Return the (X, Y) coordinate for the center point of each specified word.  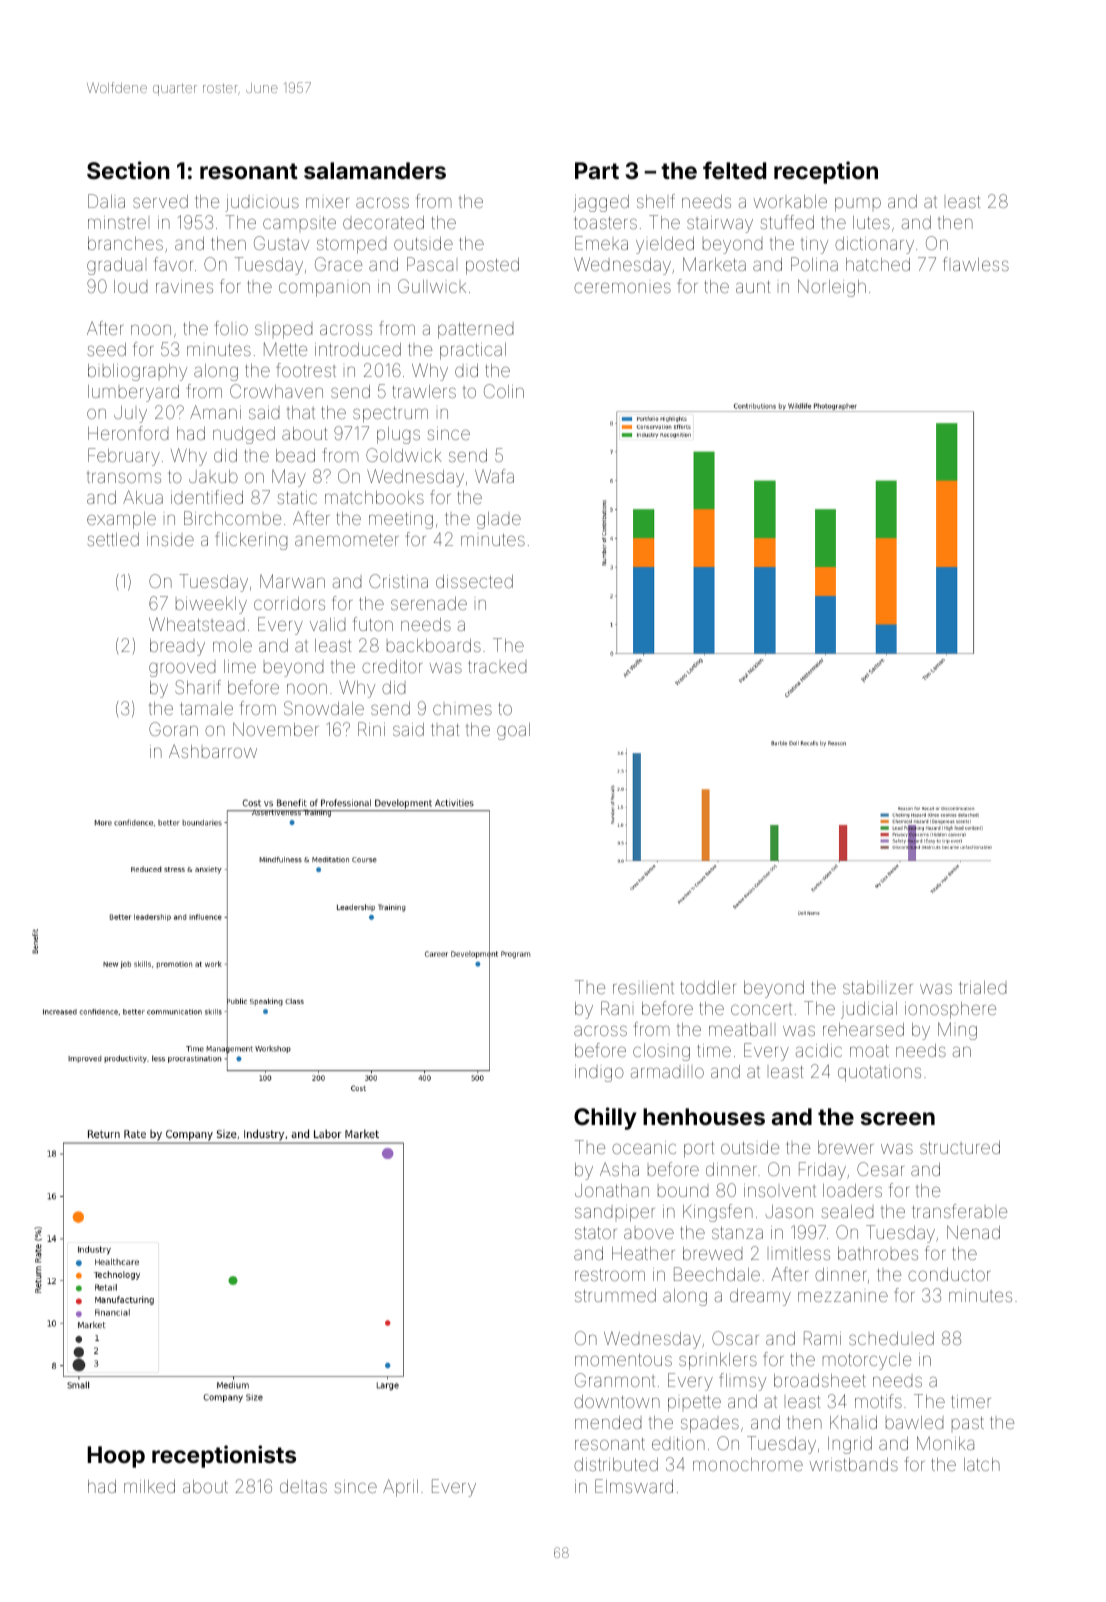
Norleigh (832, 288)
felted (734, 170)
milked (149, 1486)
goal (513, 731)
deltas (303, 1486)
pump (858, 205)
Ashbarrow (213, 751)
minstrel (117, 222)
